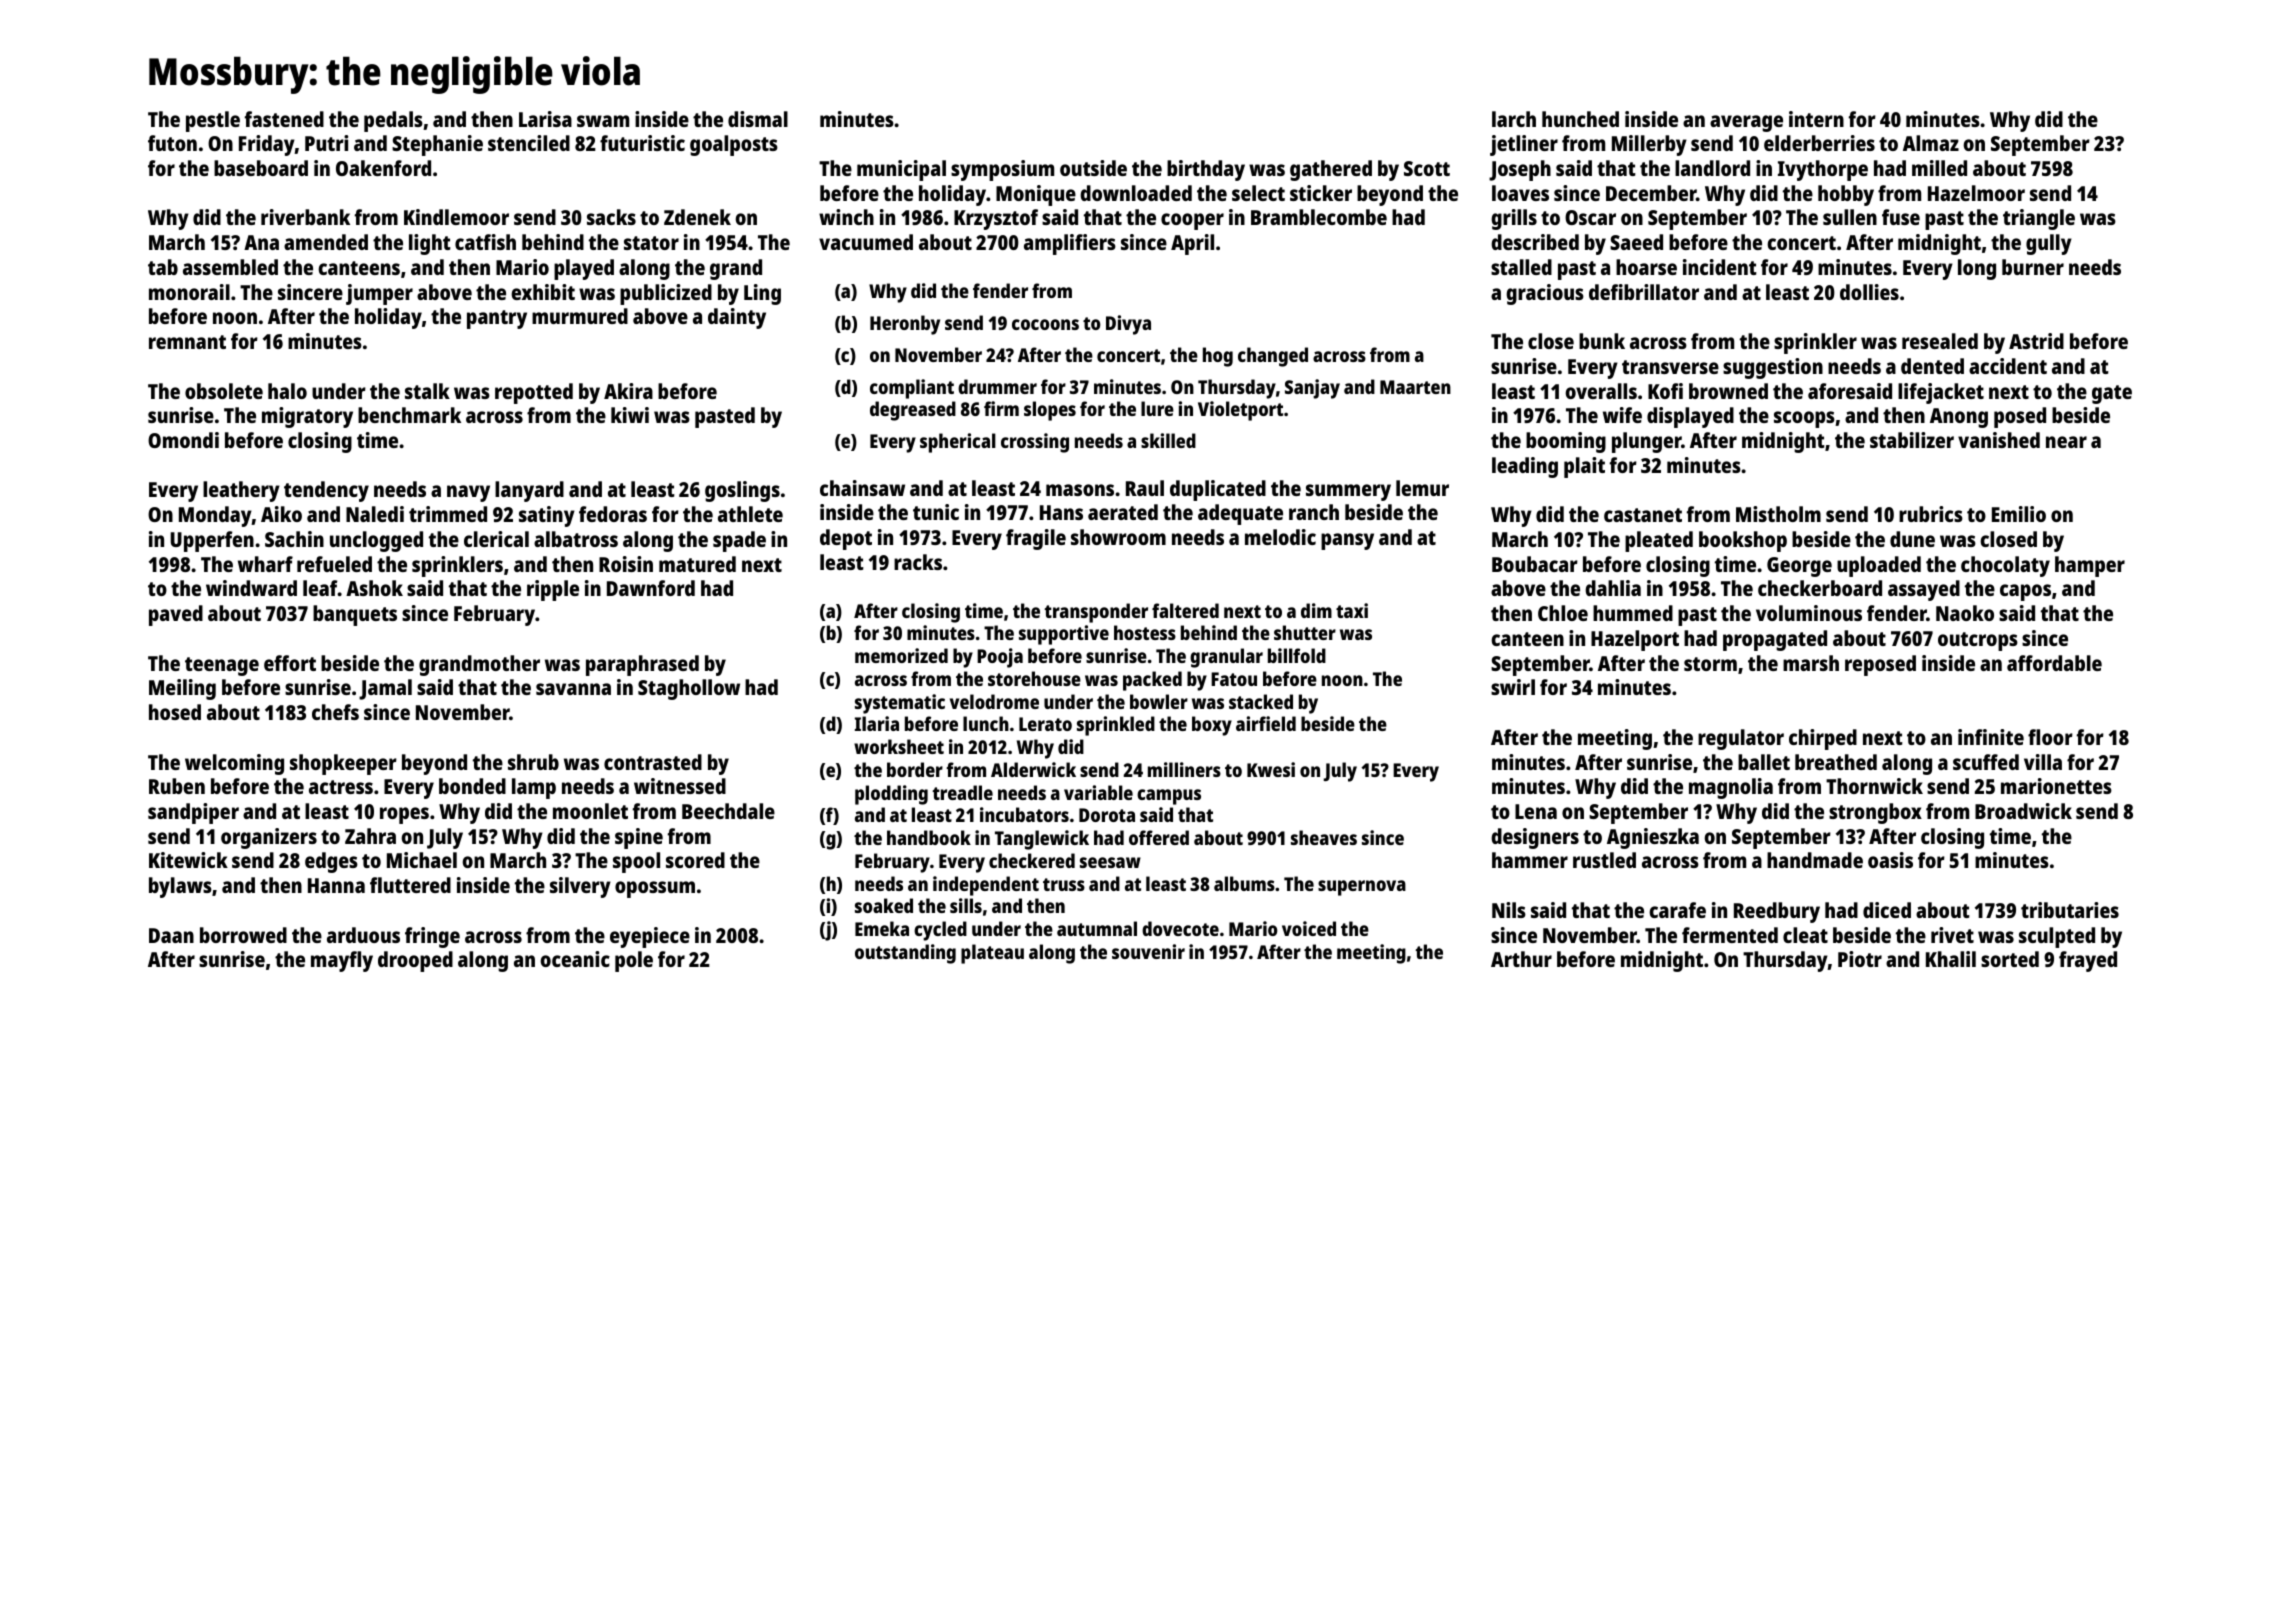 The width and height of the screenshot is (2282, 1614). What do you see at coordinates (1096, 613) in the screenshot?
I see `transponder` at bounding box center [1096, 613].
